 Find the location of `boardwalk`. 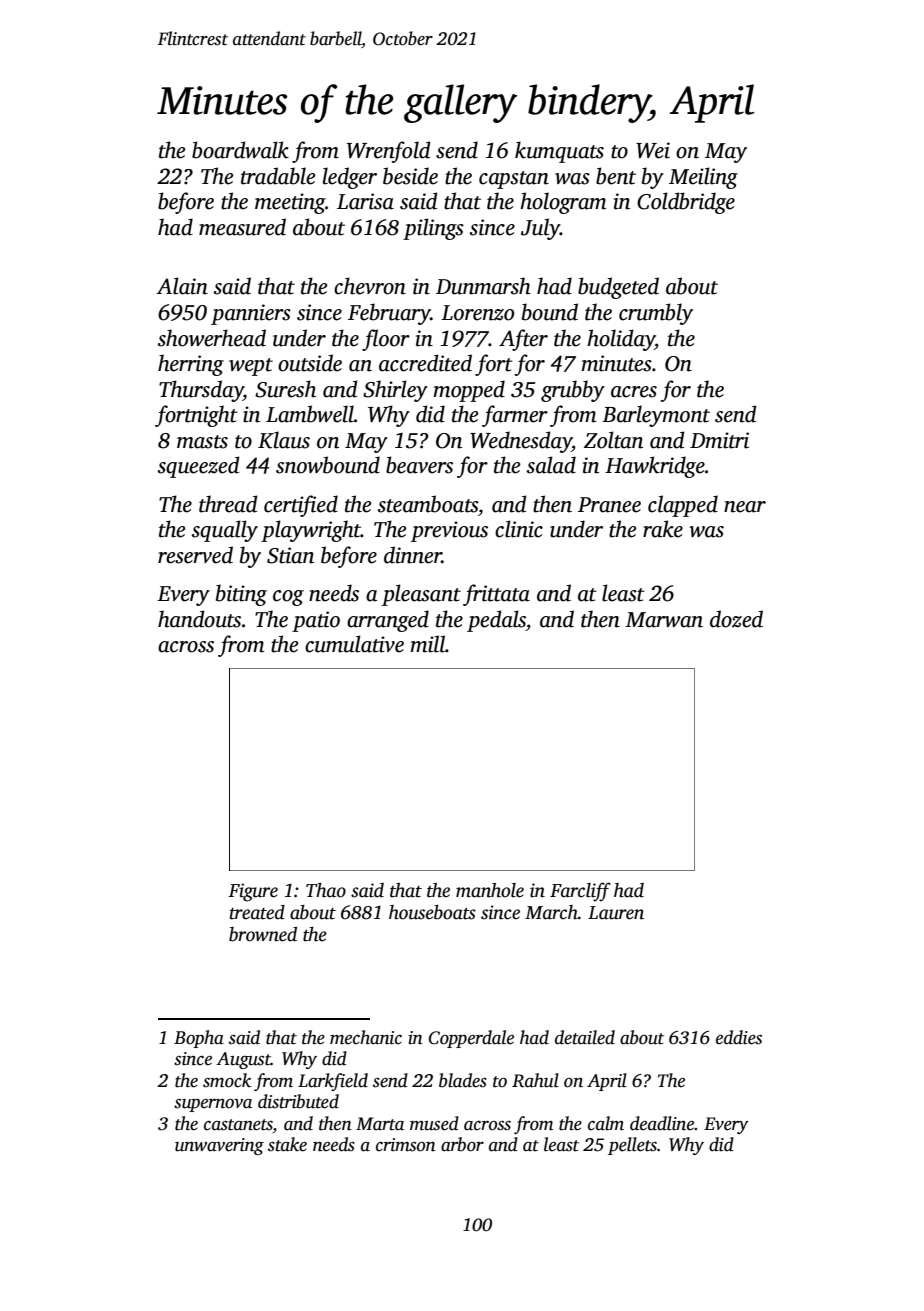

boardwalk is located at coordinates (240, 150).
